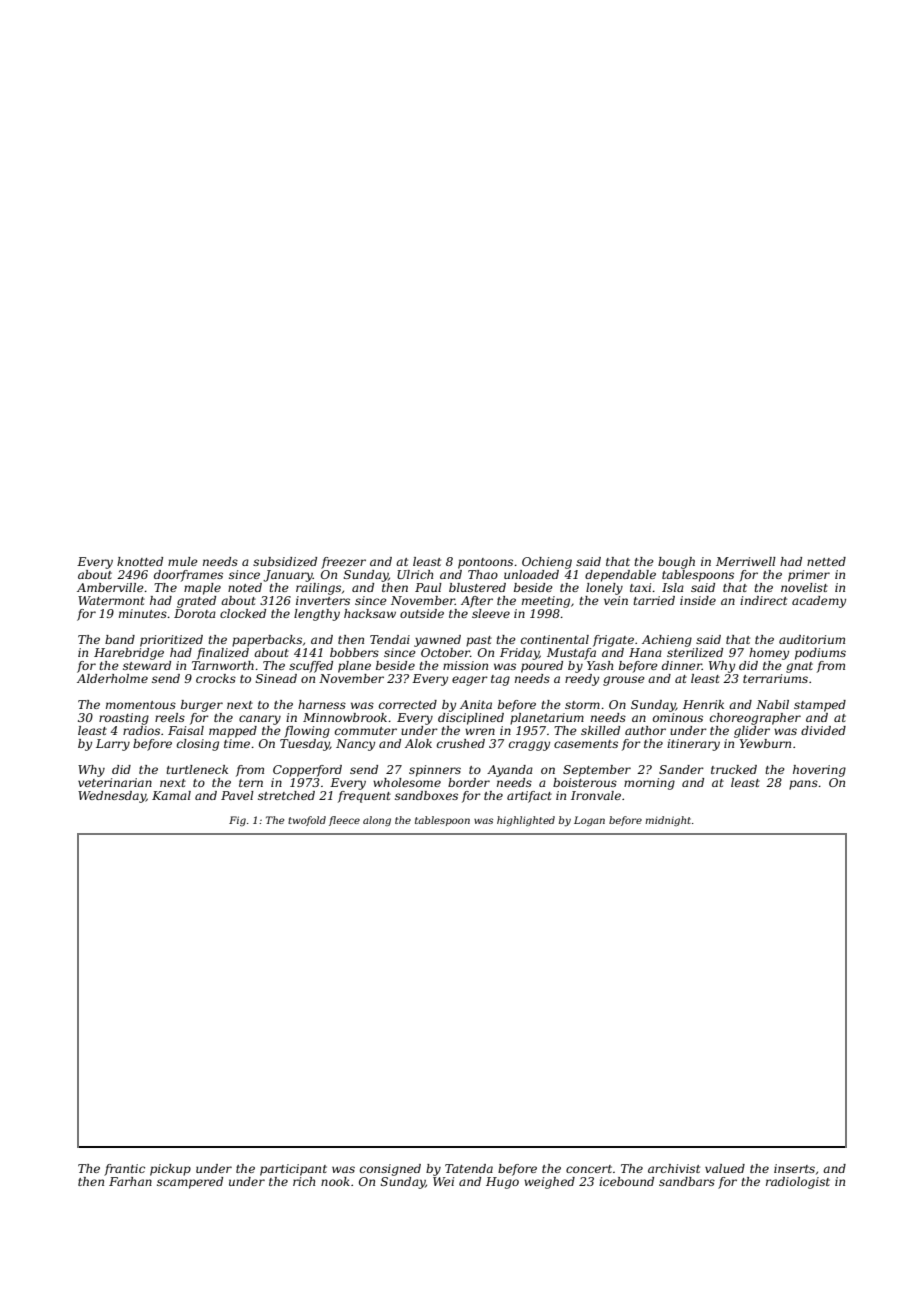  I want to click on along, so click(377, 821).
